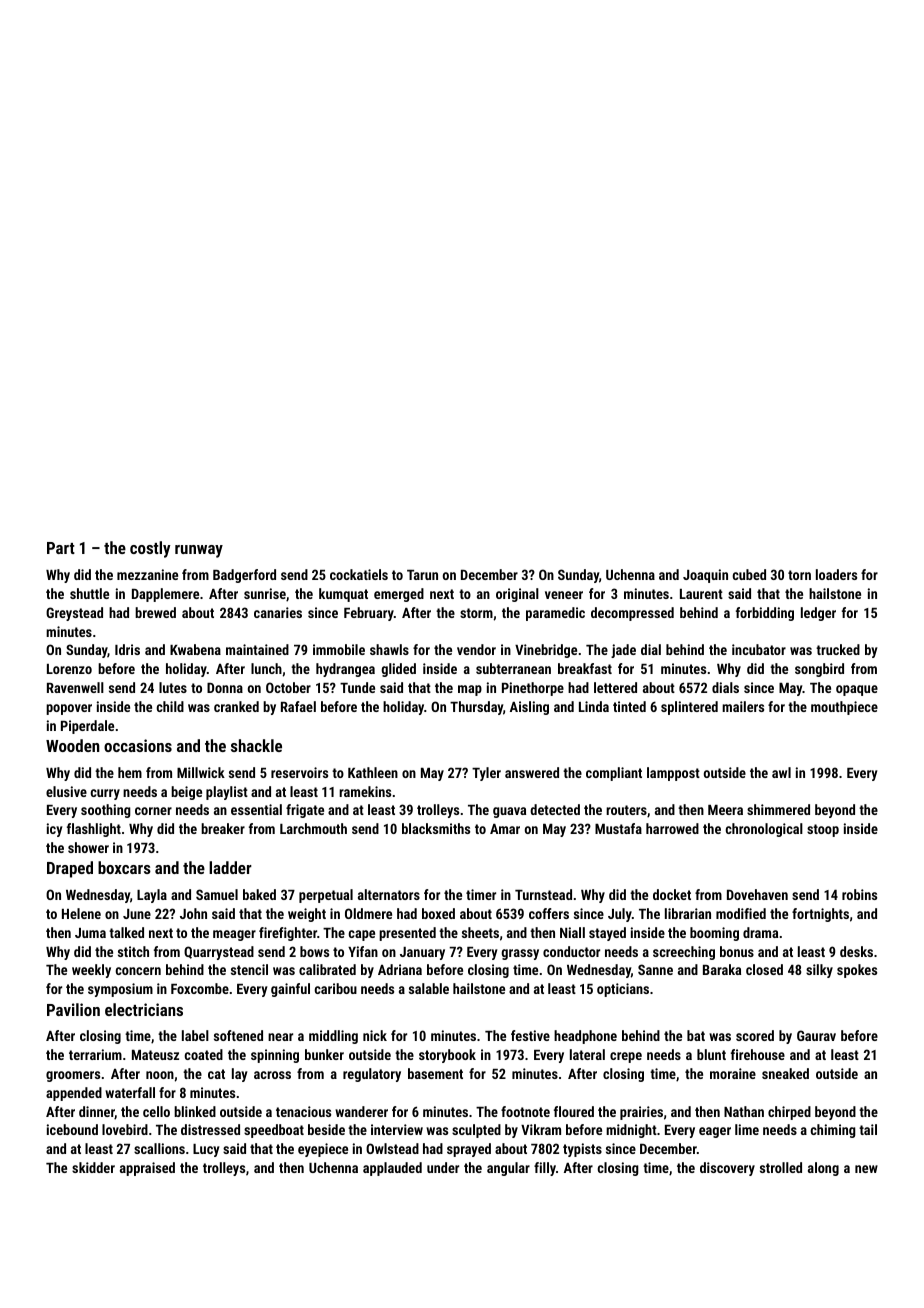 The height and width of the screenshot is (1308, 924). I want to click on veneer, so click(564, 595).
